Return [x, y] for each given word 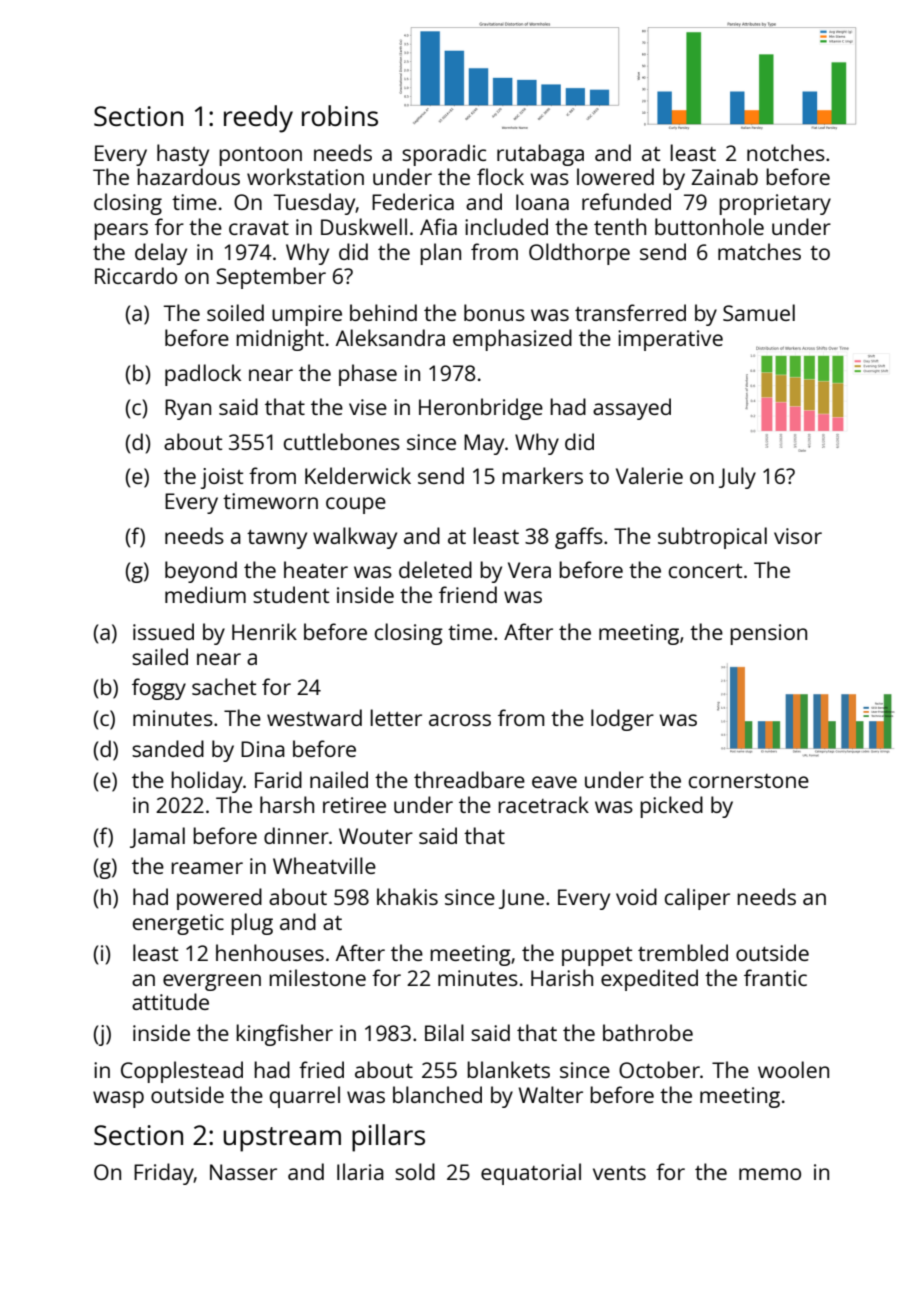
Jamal [157, 837]
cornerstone [749, 781]
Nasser [243, 1172]
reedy [258, 119]
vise [368, 407]
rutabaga [540, 155]
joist [222, 478]
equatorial [531, 1174]
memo [770, 1174]
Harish [562, 977]
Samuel [759, 312]
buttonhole [709, 226]
